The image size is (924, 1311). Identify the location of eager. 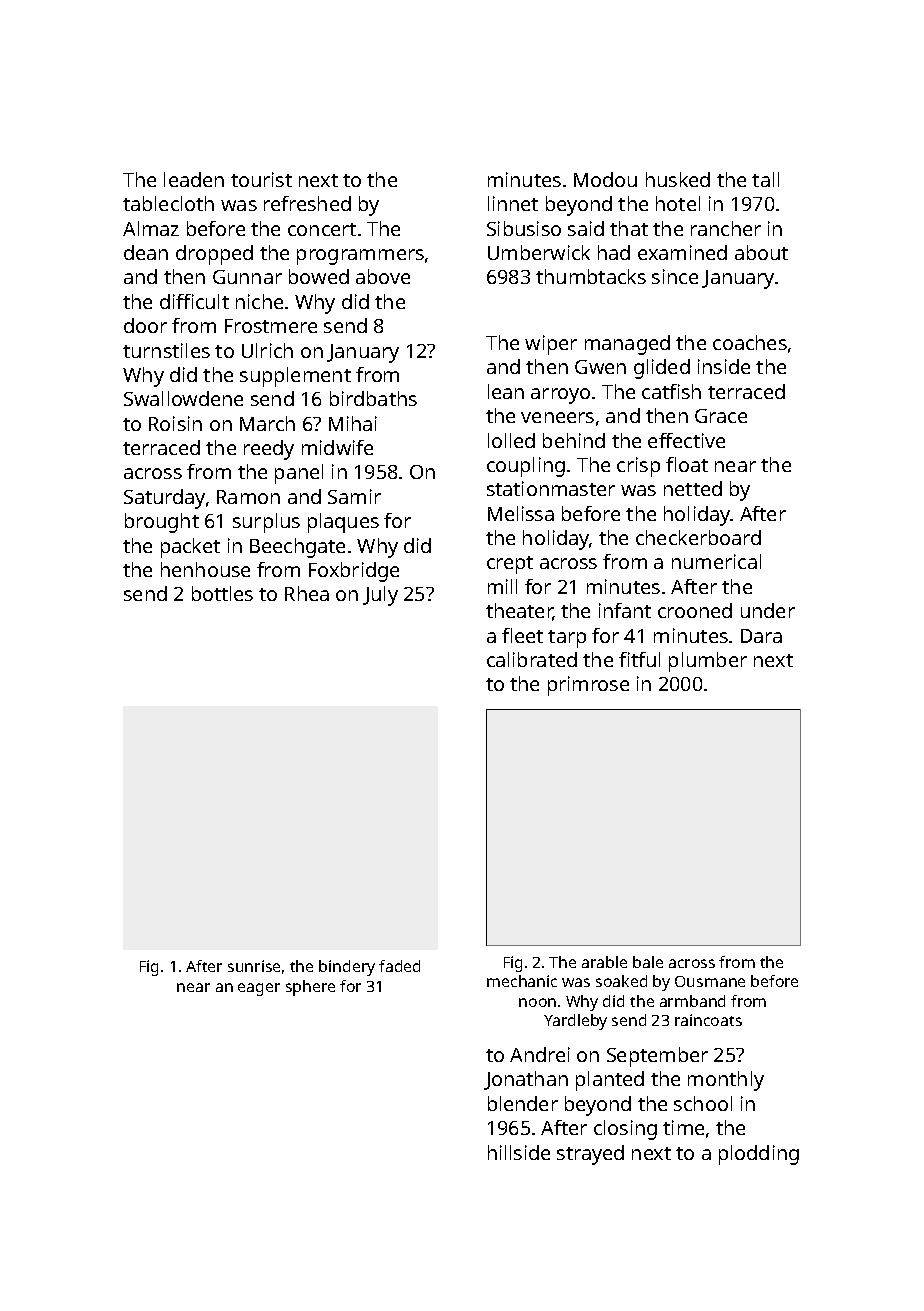
(259, 989).
